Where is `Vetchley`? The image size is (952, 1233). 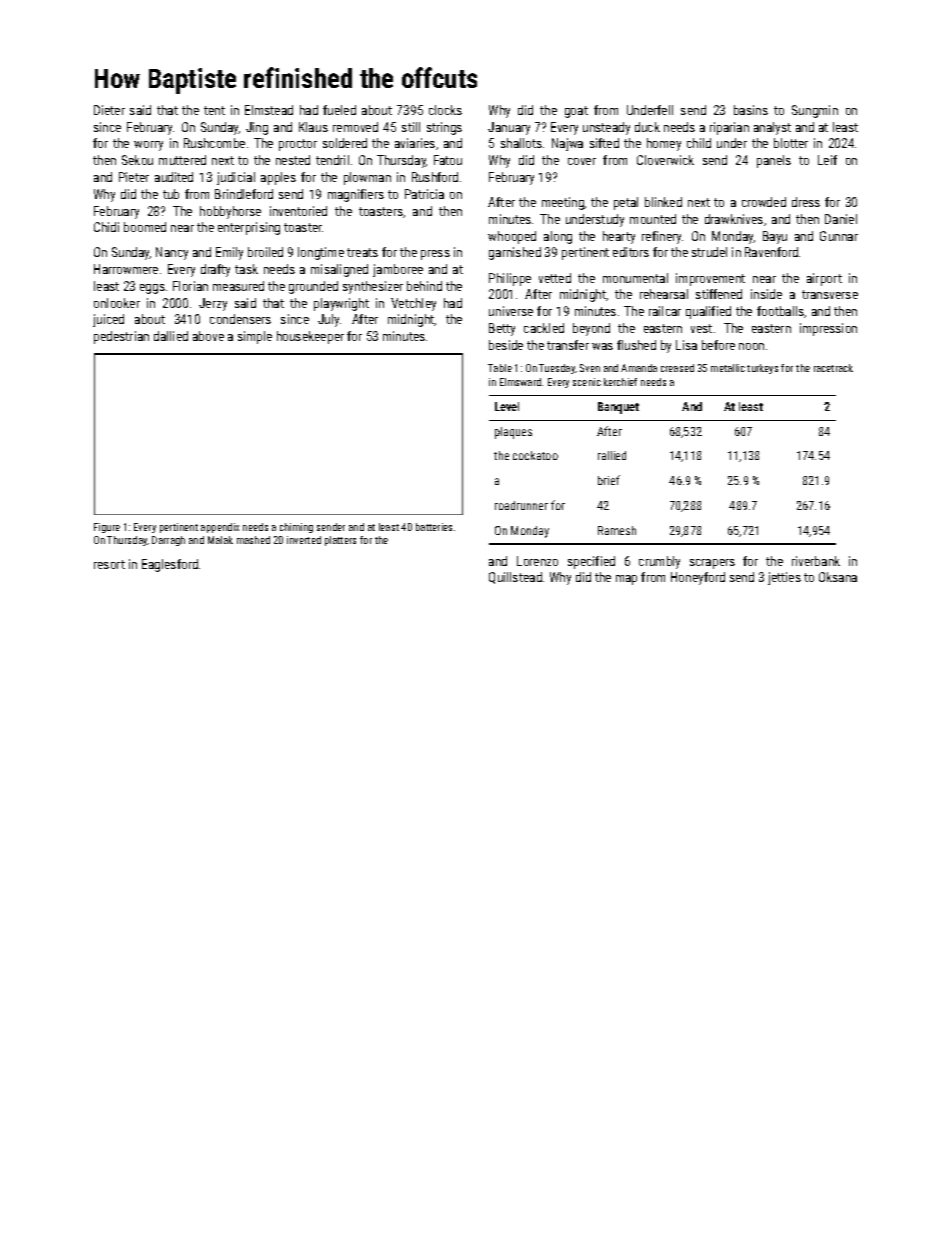 Vetchley is located at coordinates (413, 304).
